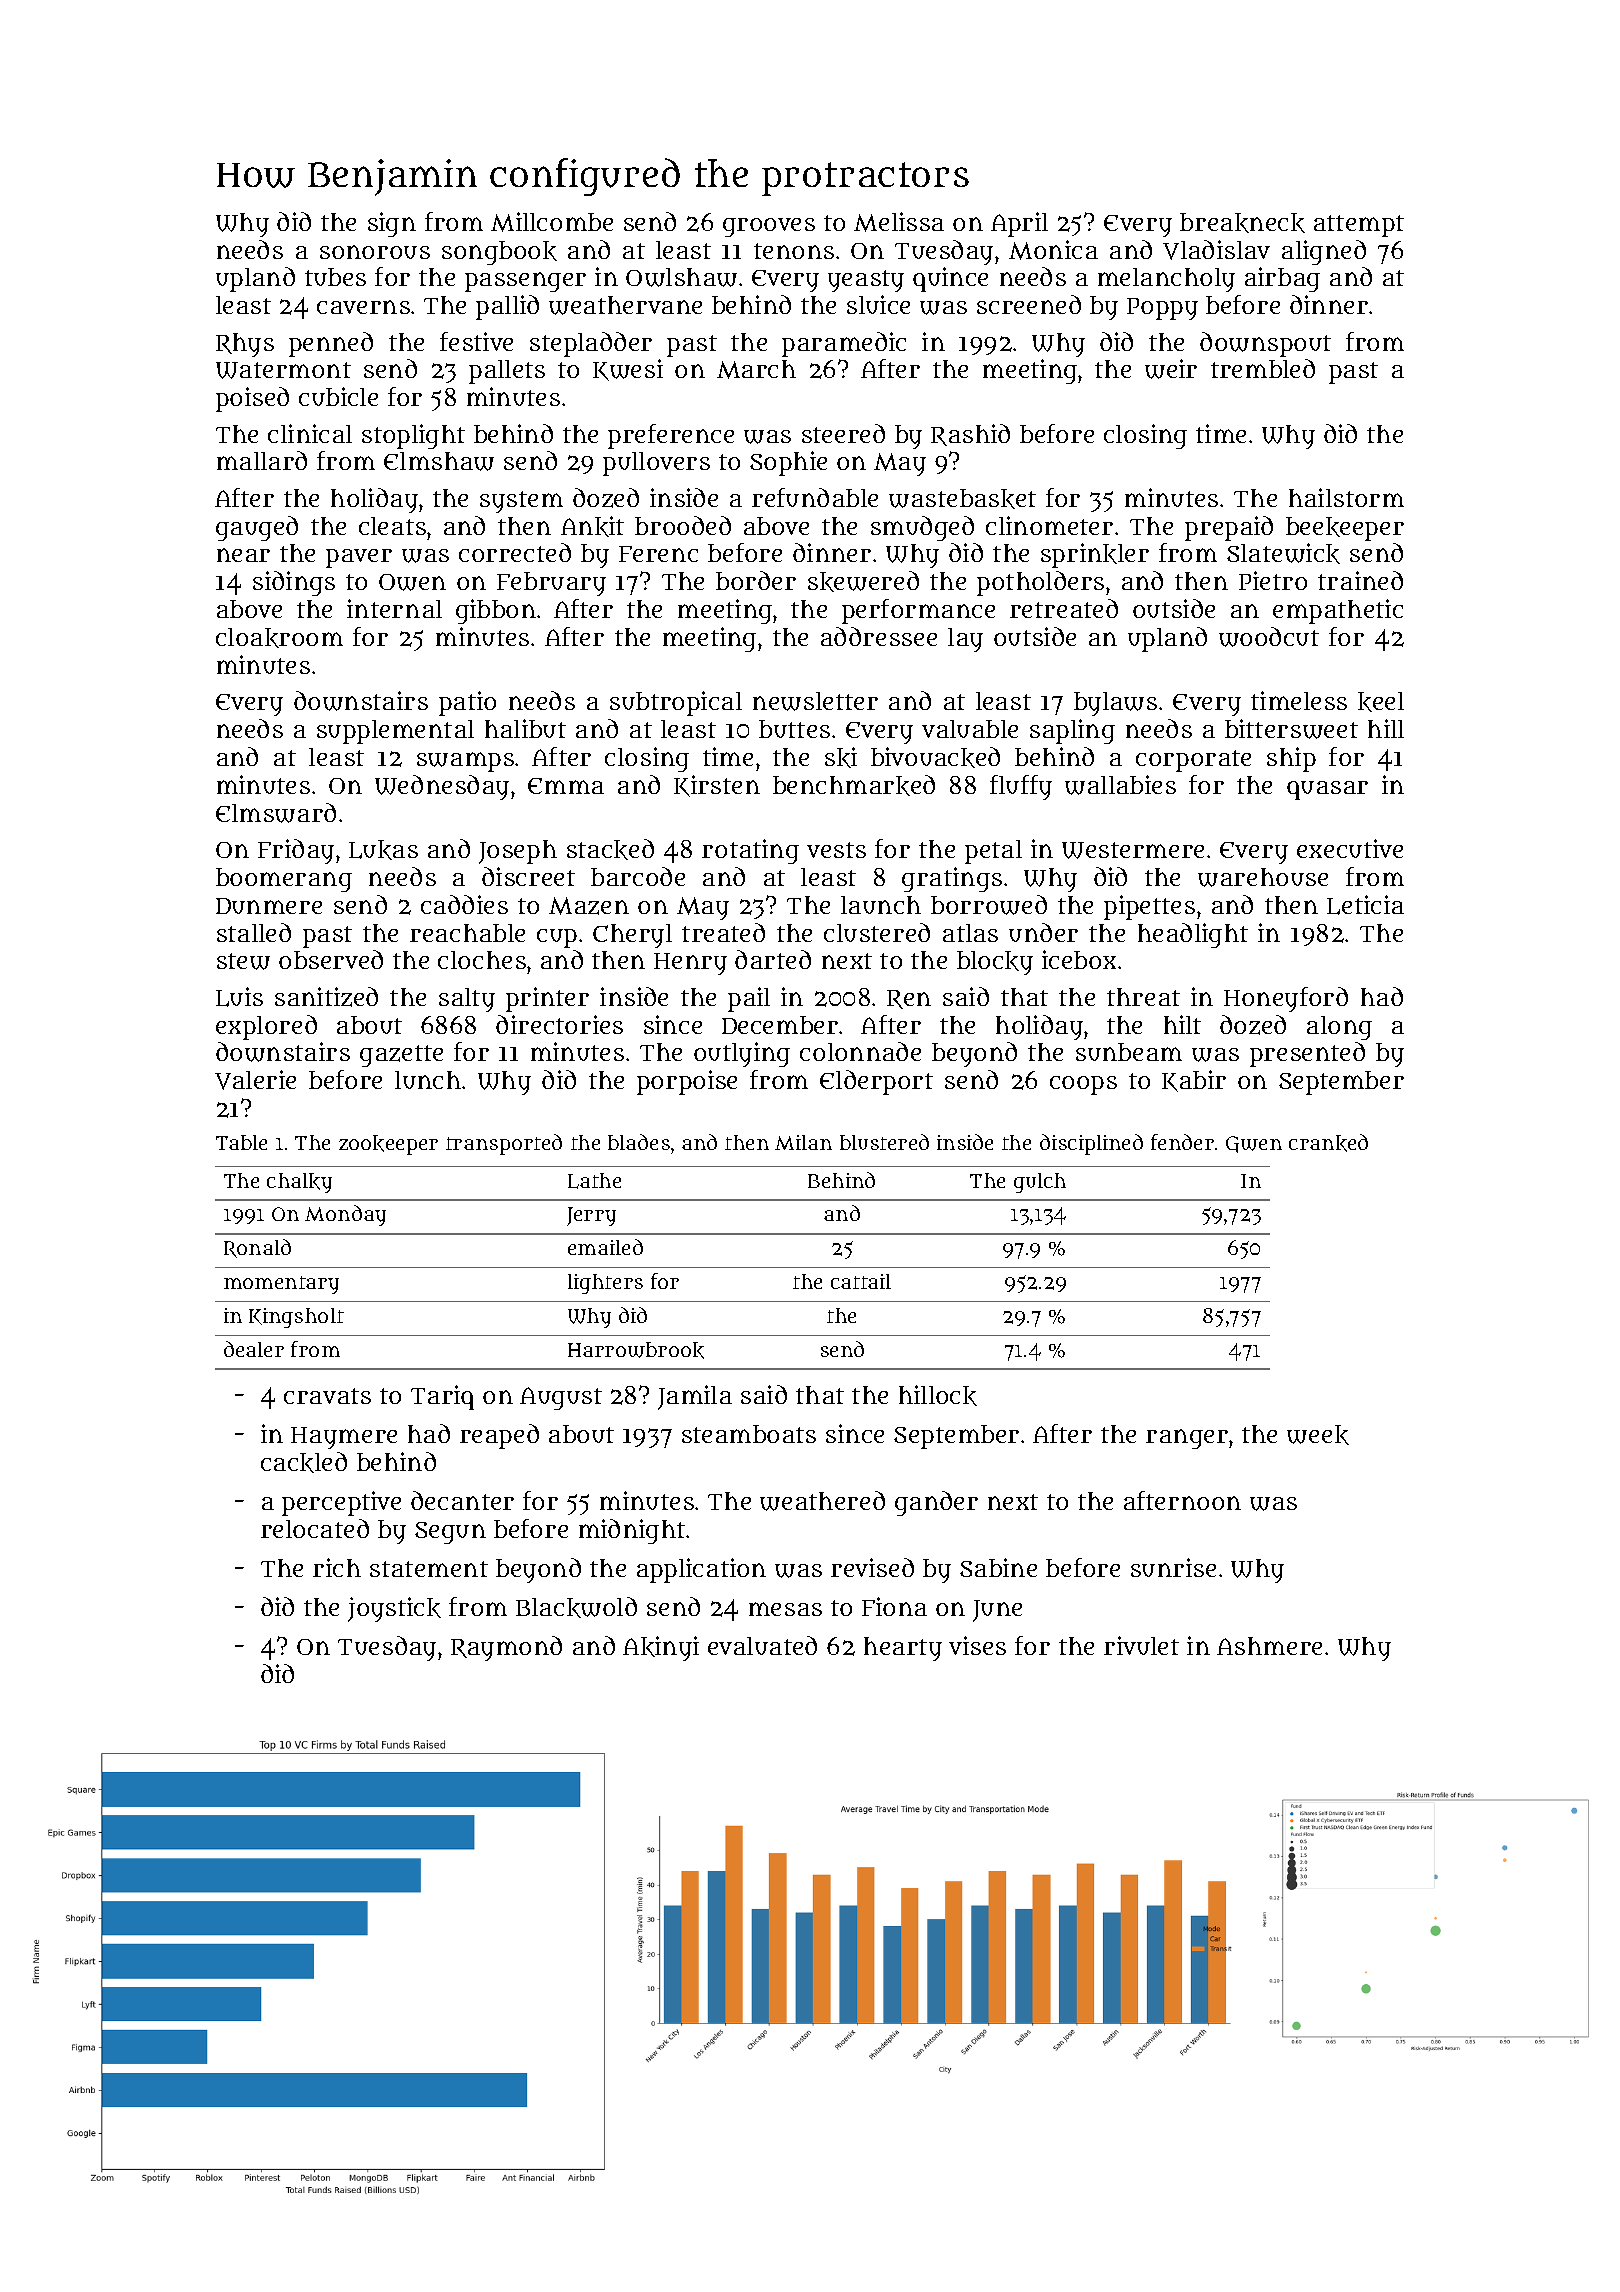 Image resolution: width=1620 pixels, height=2292 pixels. What do you see at coordinates (661, 1648) in the screenshot?
I see `Akinyi` at bounding box center [661, 1648].
